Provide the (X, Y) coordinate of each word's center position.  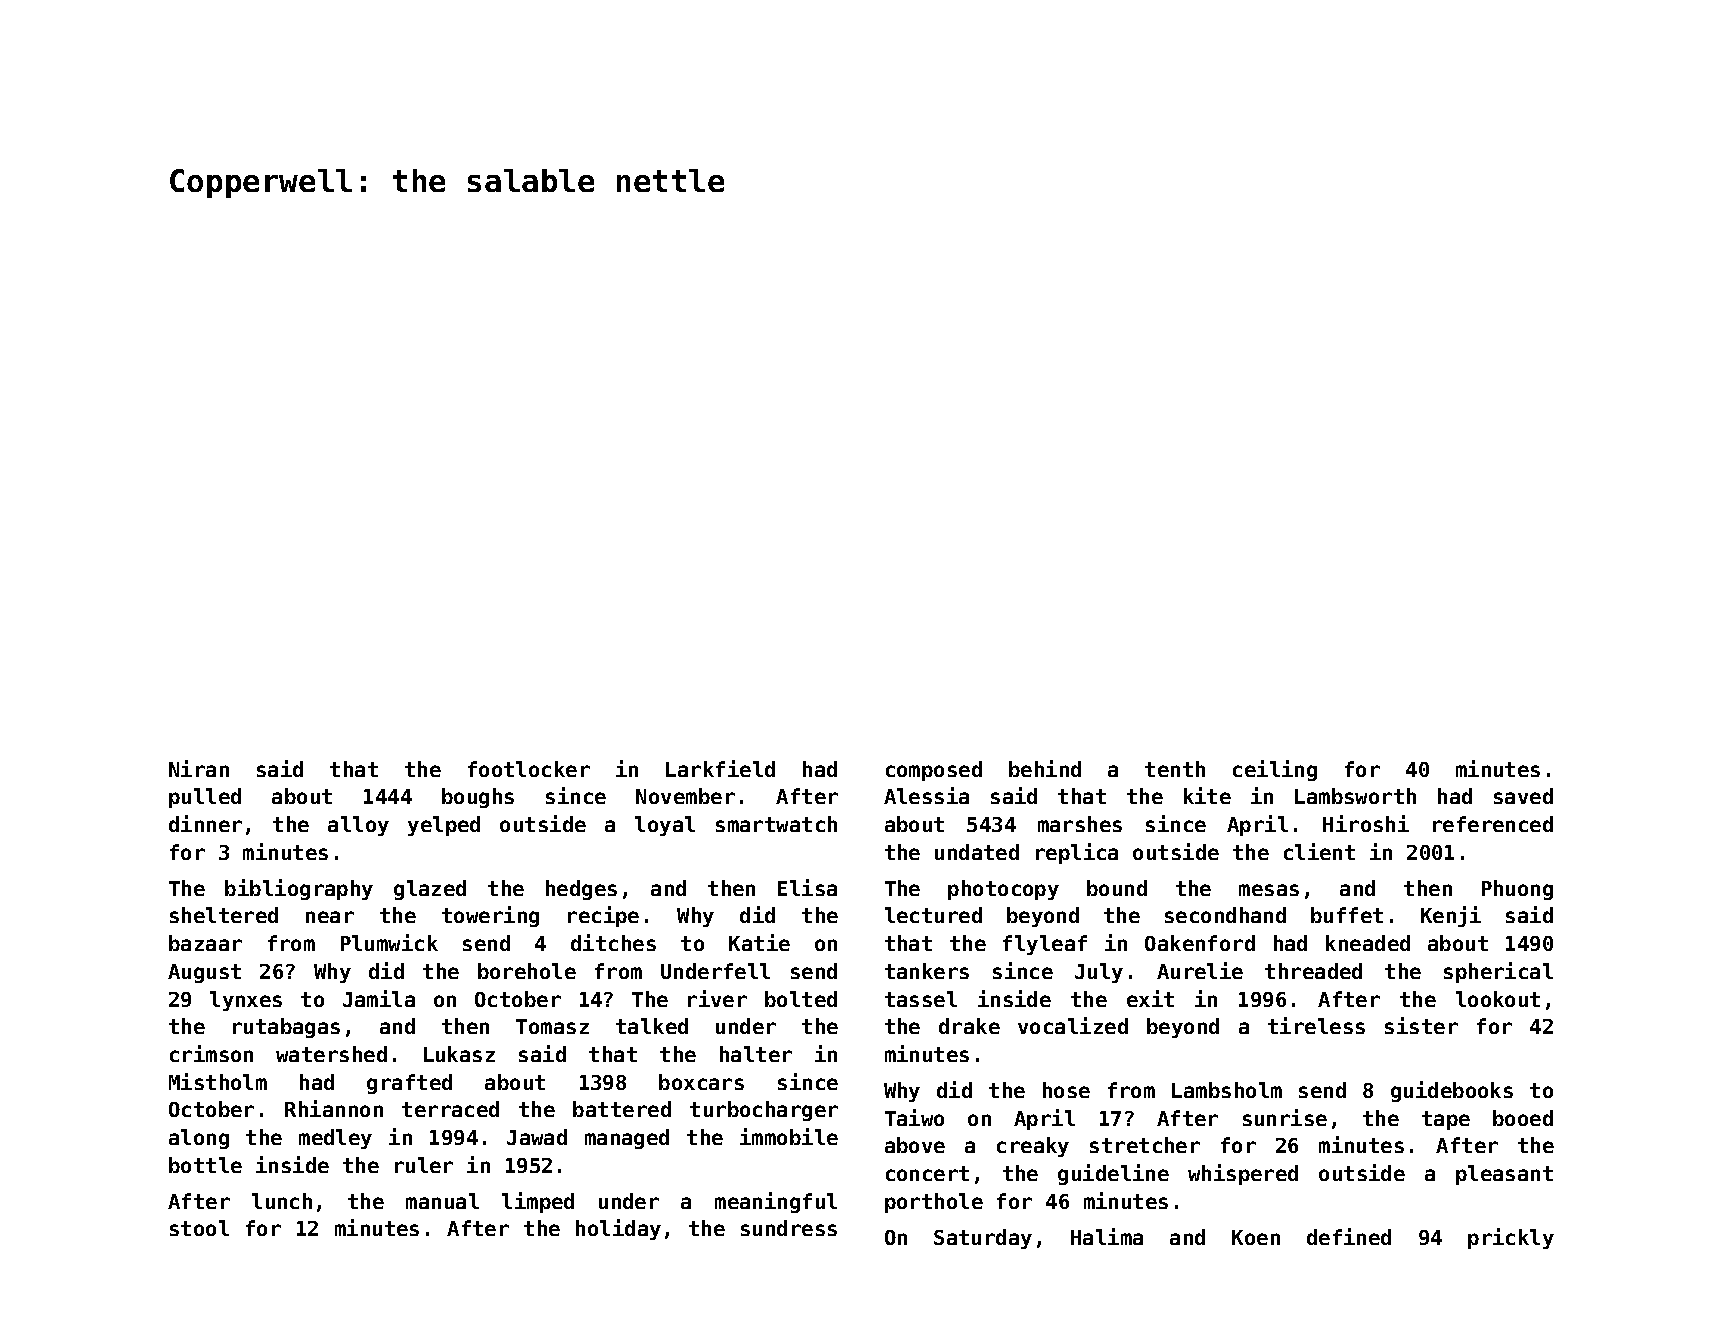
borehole (527, 971)
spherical (1498, 972)
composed (934, 771)
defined (1349, 1236)
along (199, 1139)
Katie (759, 942)
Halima (1107, 1236)
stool (199, 1228)
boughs (478, 798)
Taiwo (914, 1117)
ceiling (1275, 770)
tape (1446, 1120)
